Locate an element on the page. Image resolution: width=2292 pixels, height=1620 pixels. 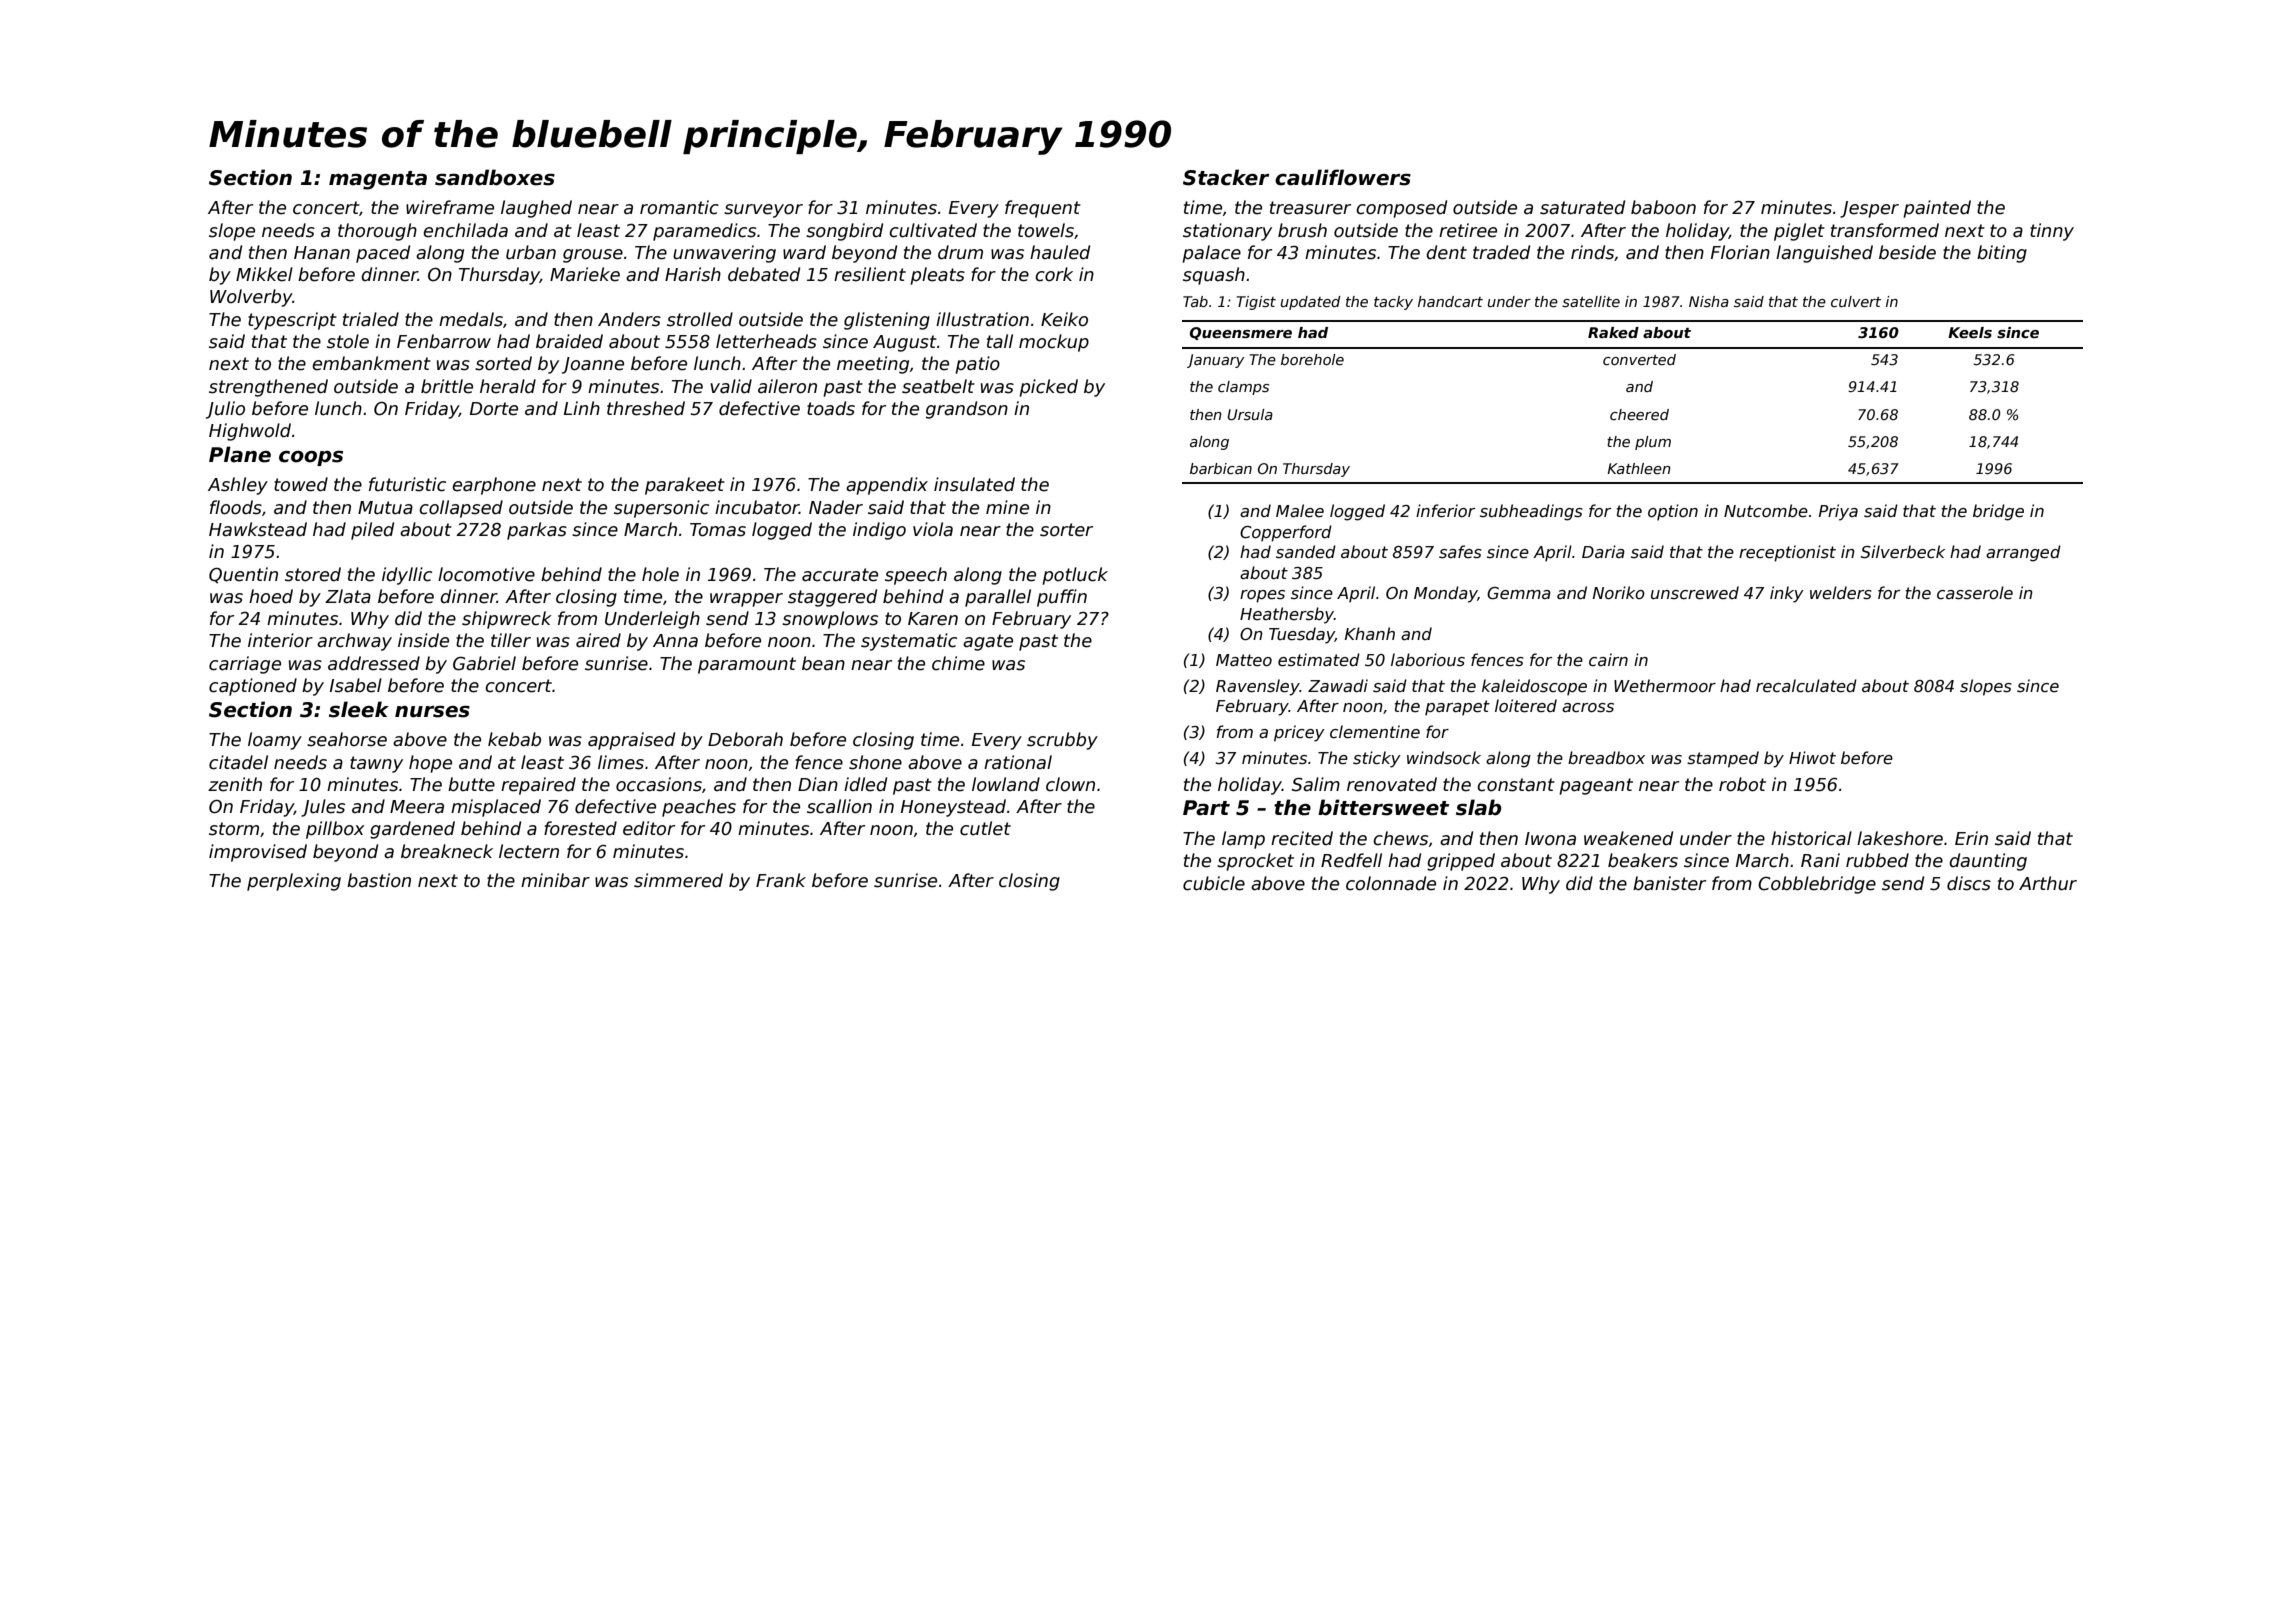
Copperford is located at coordinates (1286, 533).
